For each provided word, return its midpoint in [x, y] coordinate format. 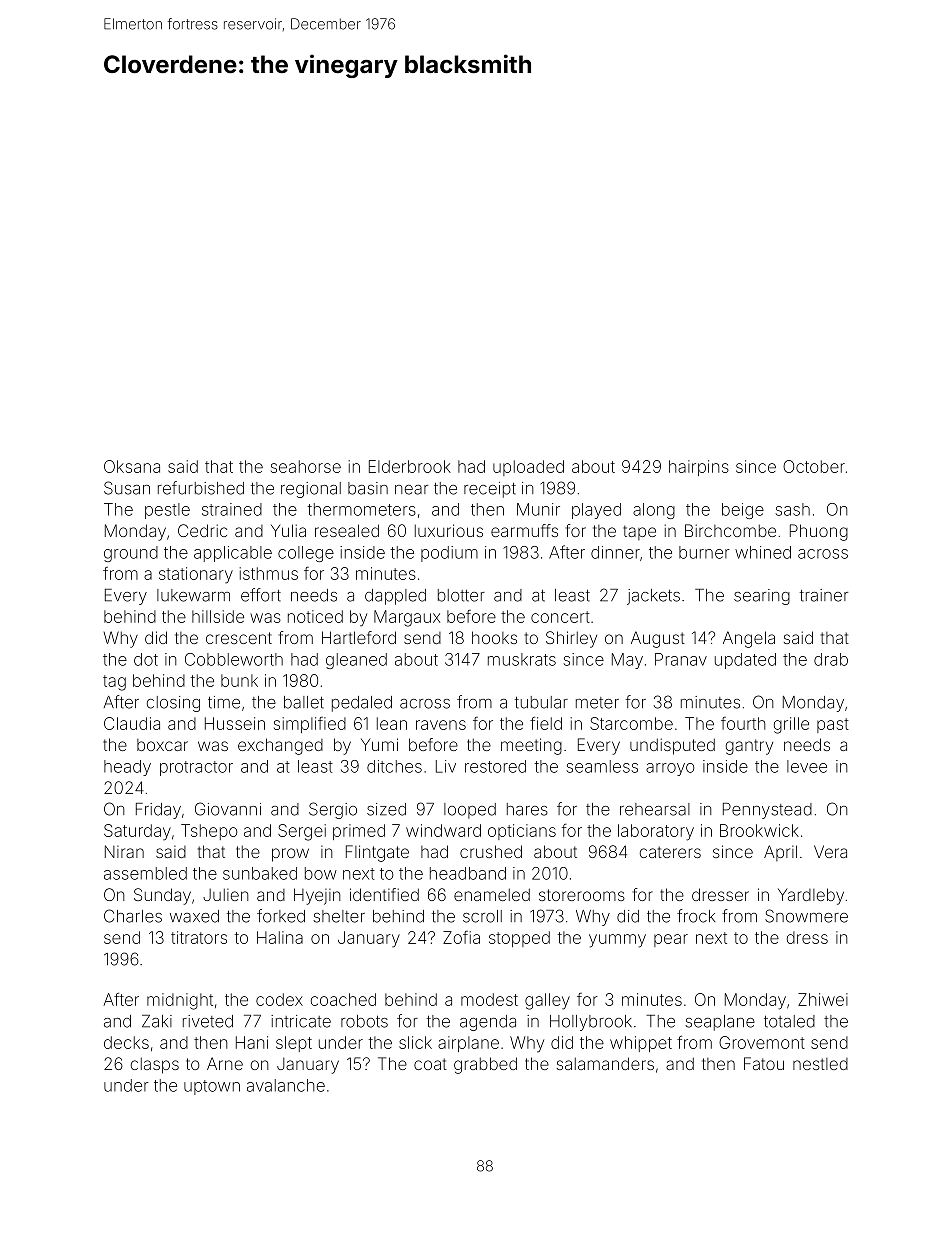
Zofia [461, 937]
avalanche [286, 1085]
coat [430, 1064]
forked [281, 916]
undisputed [672, 746]
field [546, 723]
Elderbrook [410, 466]
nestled [820, 1064]
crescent [239, 638]
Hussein [235, 723]
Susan [127, 488]
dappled [395, 597]
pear [671, 940]
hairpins [699, 468]
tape [639, 532]
